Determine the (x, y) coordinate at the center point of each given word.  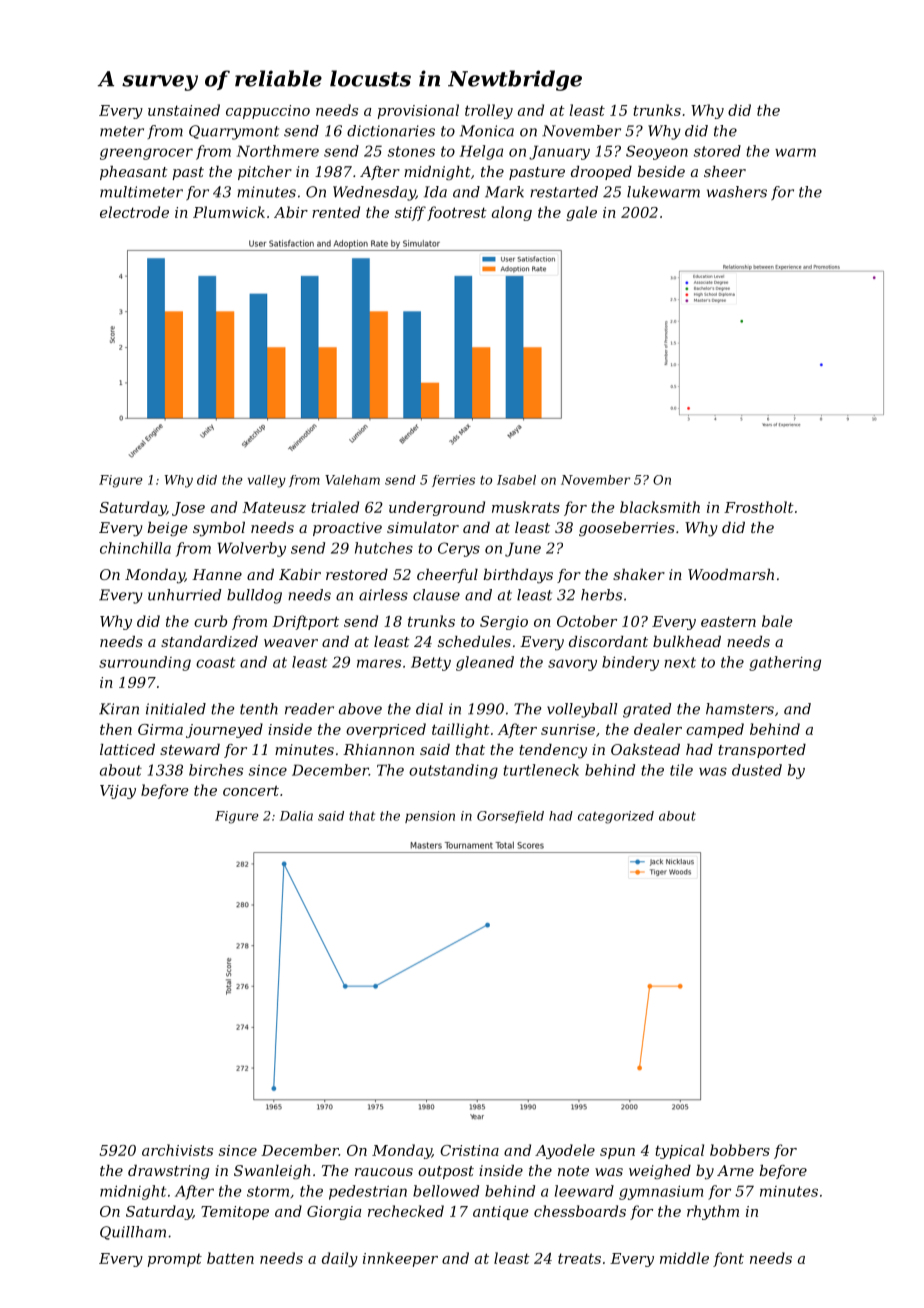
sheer (725, 171)
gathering (785, 663)
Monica (487, 131)
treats (579, 1258)
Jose (188, 509)
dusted (757, 770)
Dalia (296, 816)
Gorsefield (510, 817)
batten (230, 1258)
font (728, 1259)
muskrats (526, 507)
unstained (184, 110)
